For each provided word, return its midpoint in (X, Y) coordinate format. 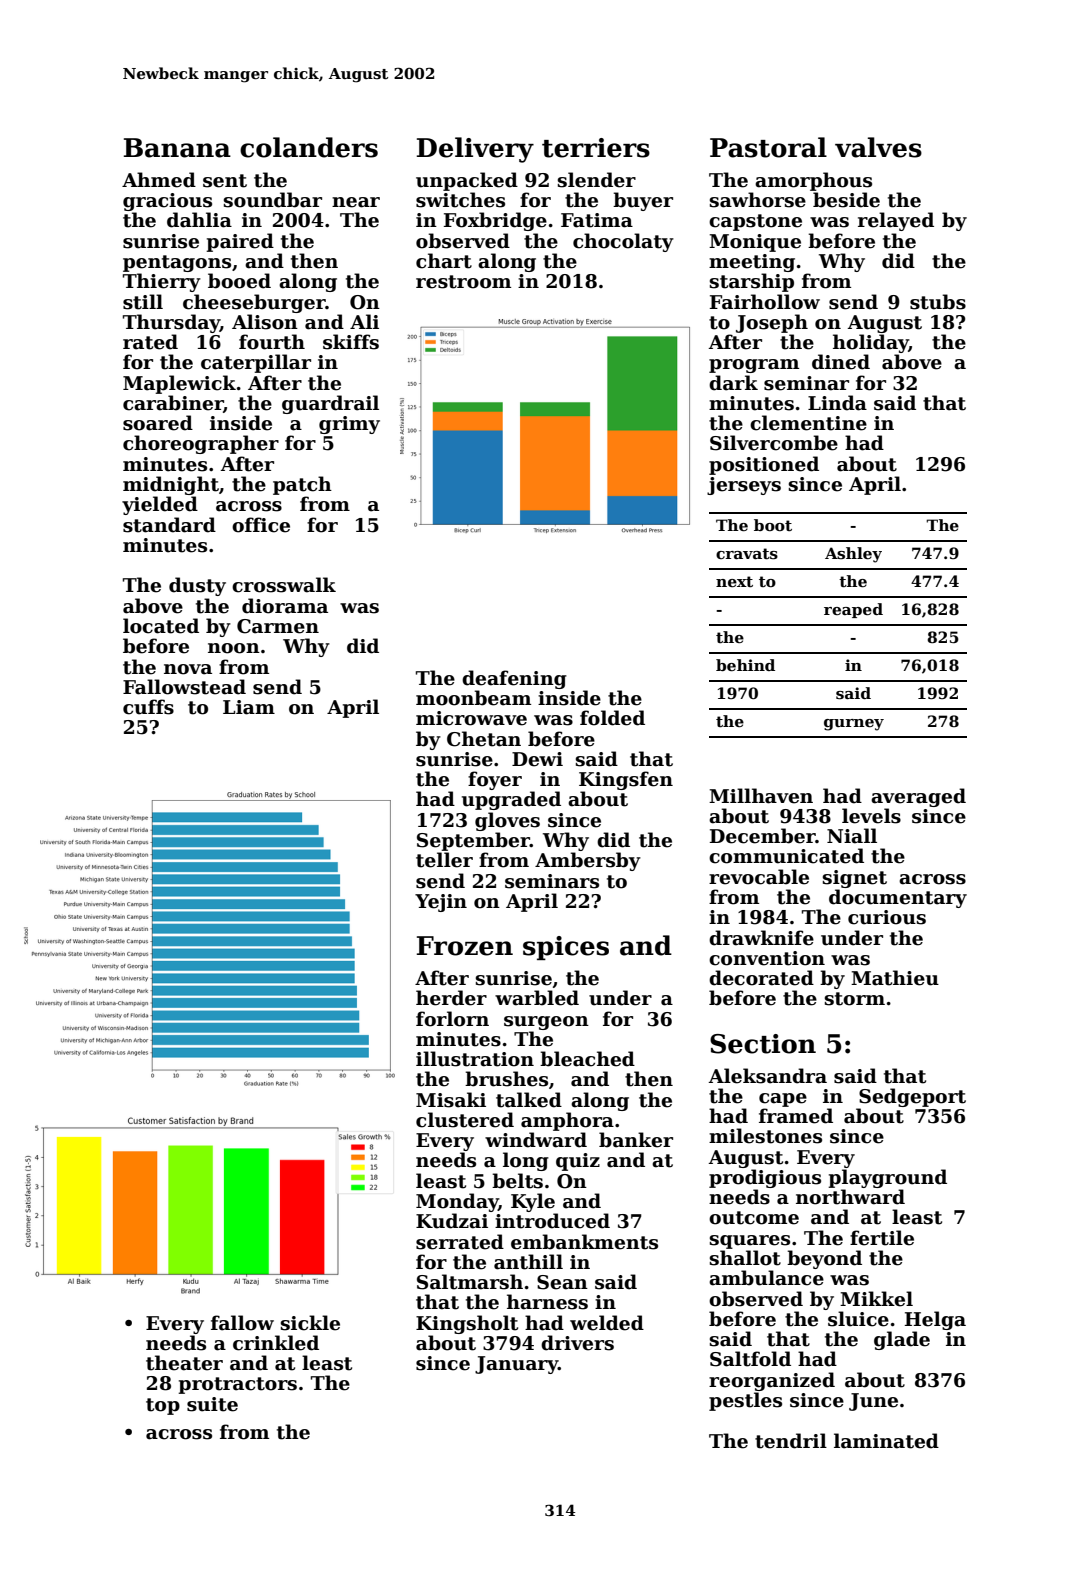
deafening (514, 679)
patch (302, 485)
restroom (463, 282)
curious (887, 917)
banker (636, 1140)
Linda (837, 403)
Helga (935, 1320)
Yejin (441, 903)
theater (184, 1363)
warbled (537, 998)
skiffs (351, 342)
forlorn (452, 1019)
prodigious (765, 1178)
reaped (853, 610)
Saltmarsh (470, 1282)
